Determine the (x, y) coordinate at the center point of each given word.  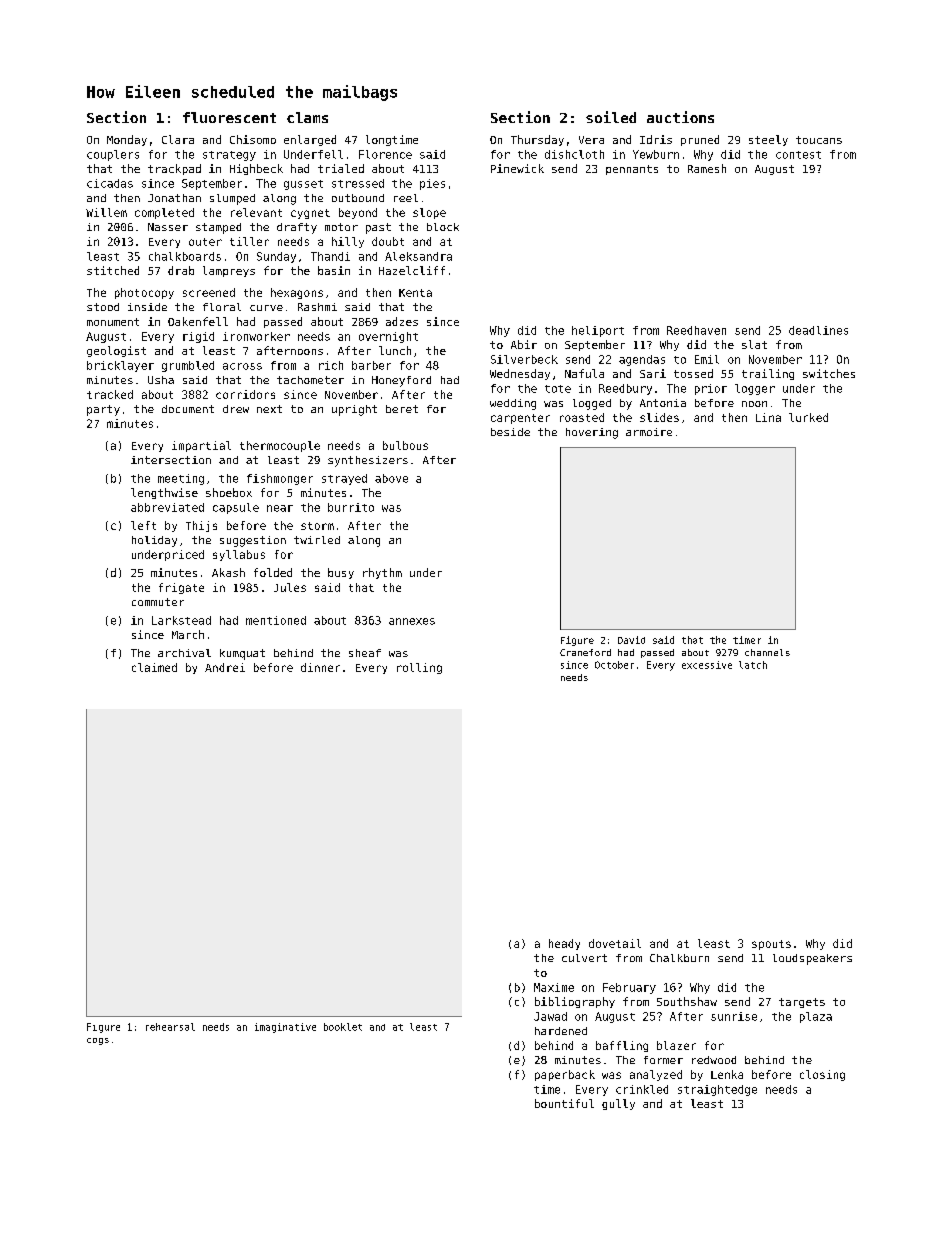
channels (767, 652)
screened (209, 292)
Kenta (415, 293)
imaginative (285, 1028)
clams (307, 117)
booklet (343, 1027)
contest (798, 155)
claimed (154, 667)
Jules (290, 587)
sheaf (365, 653)
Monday (127, 140)
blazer (676, 1045)
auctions (680, 117)
